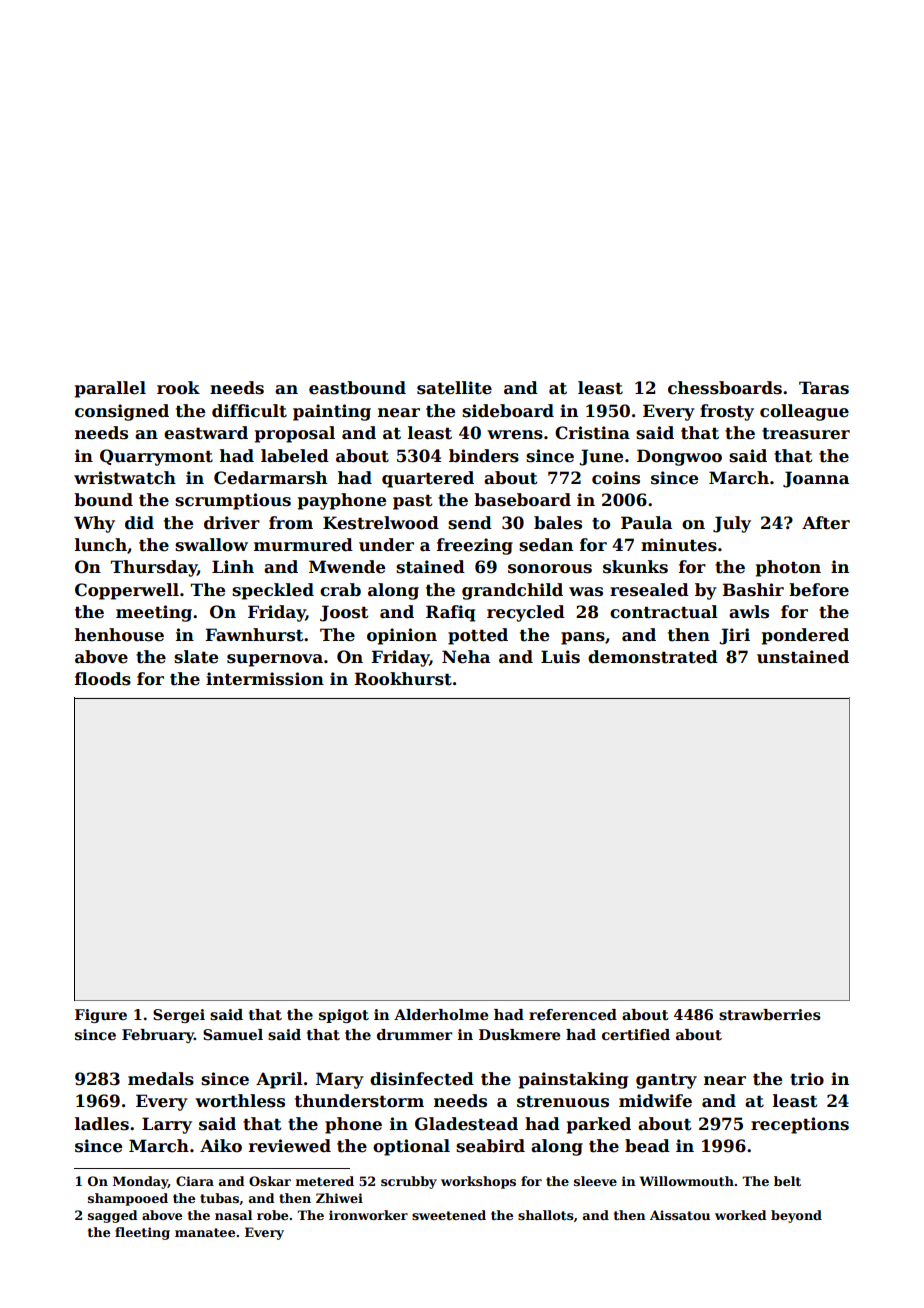  What do you see at coordinates (725, 388) in the image?
I see `chessboards` at bounding box center [725, 388].
